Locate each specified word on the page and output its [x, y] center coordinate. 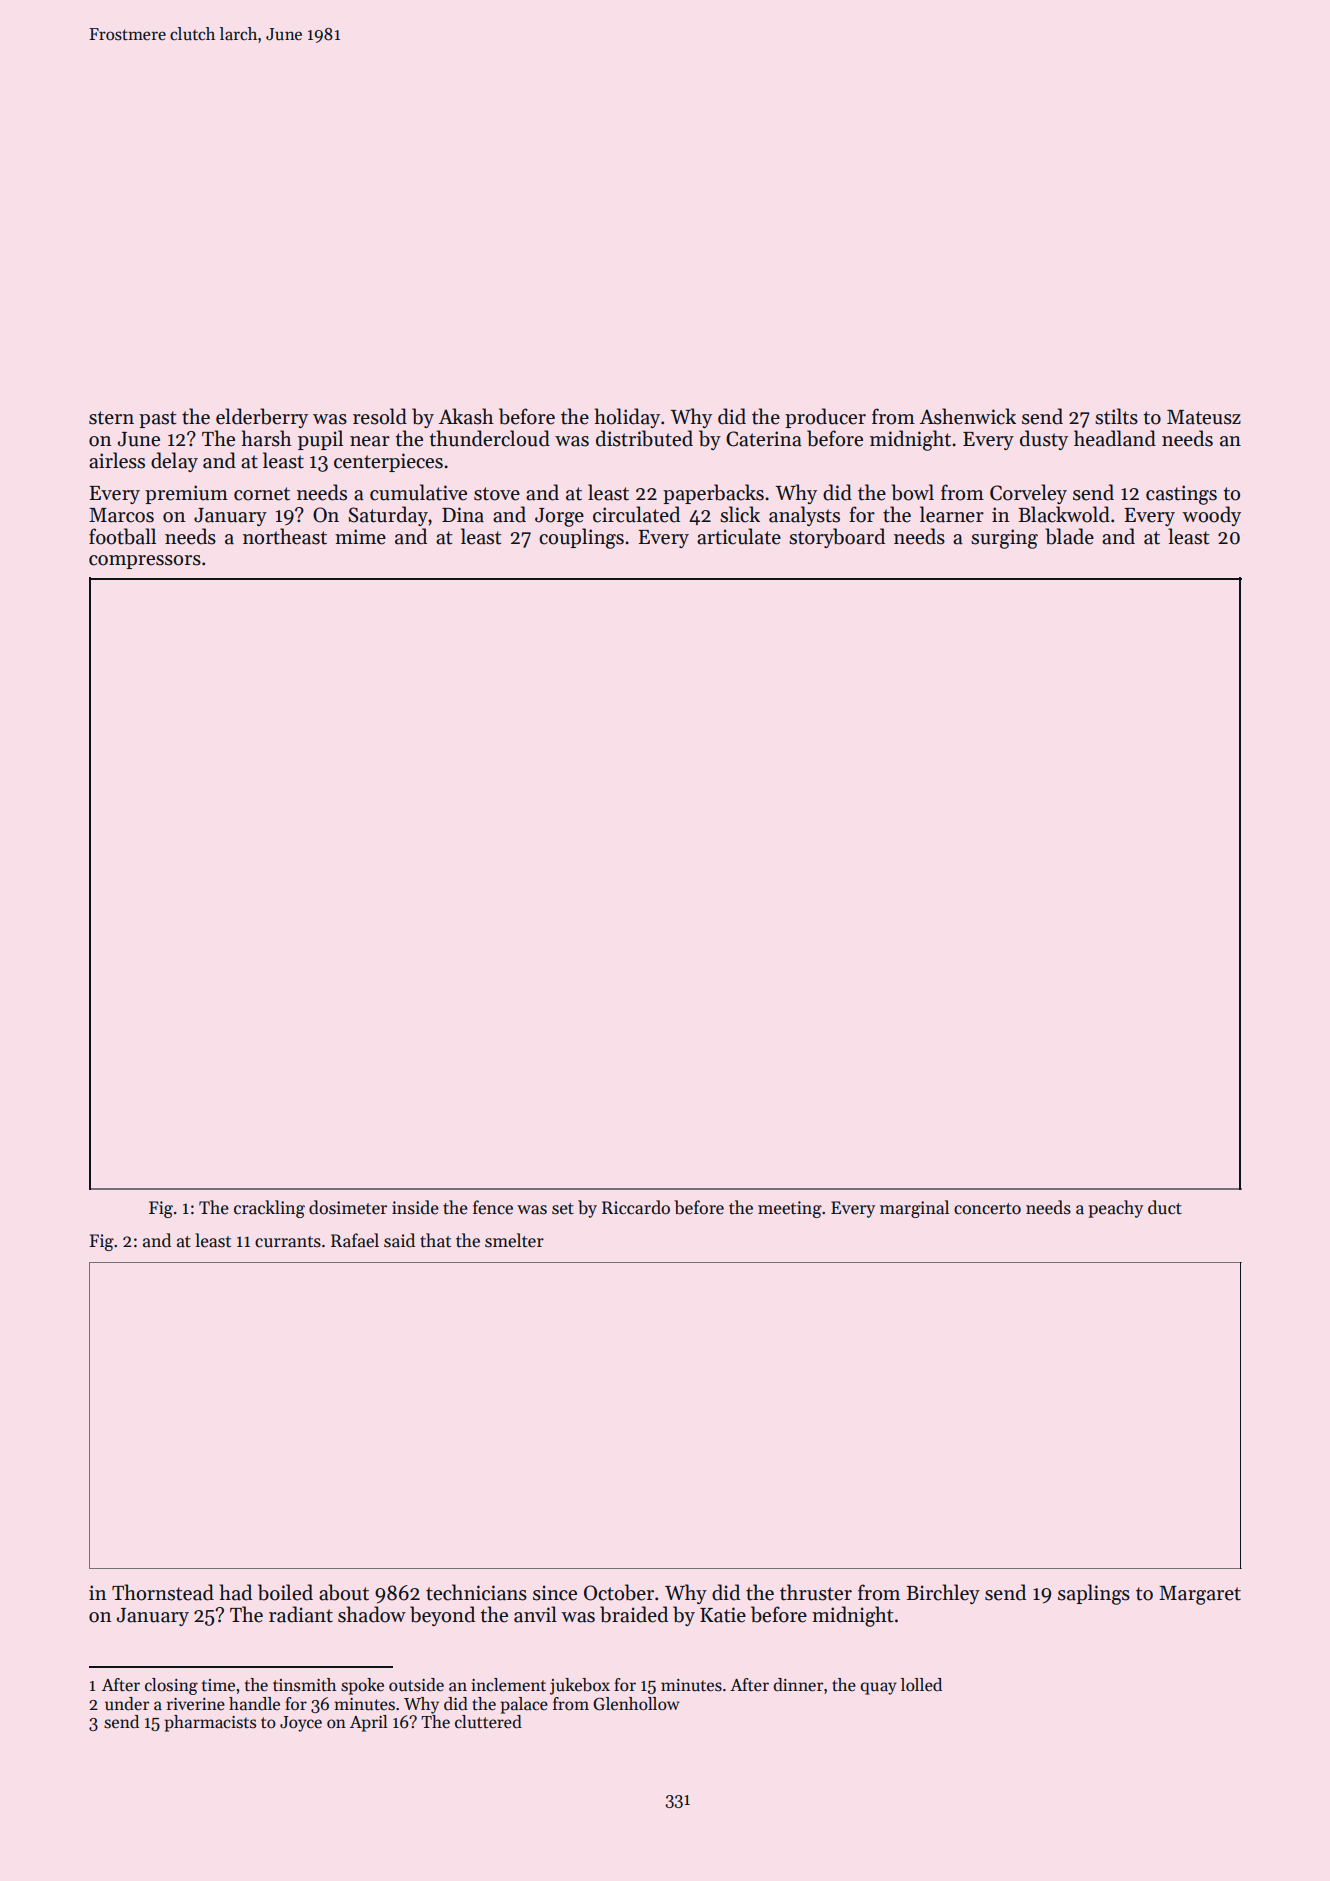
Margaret [1200, 1595]
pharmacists [210, 1723]
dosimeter [348, 1207]
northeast [285, 536]
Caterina [764, 439]
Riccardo [636, 1207]
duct [1165, 1207]
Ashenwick [968, 416]
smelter [514, 1240]
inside [415, 1207]
